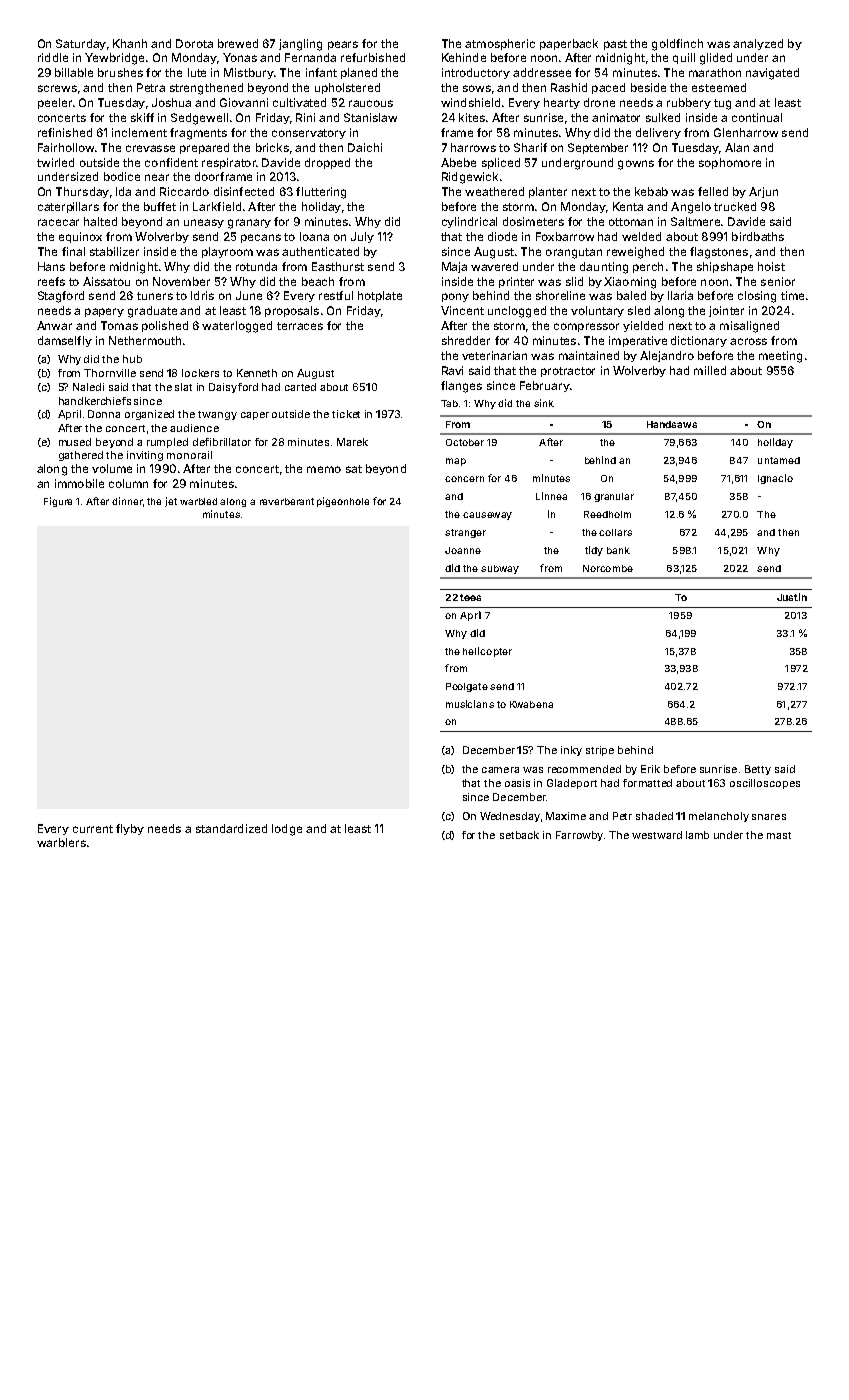 The height and width of the page is (1400, 849). What do you see at coordinates (272, 147) in the page?
I see `bricks` at bounding box center [272, 147].
